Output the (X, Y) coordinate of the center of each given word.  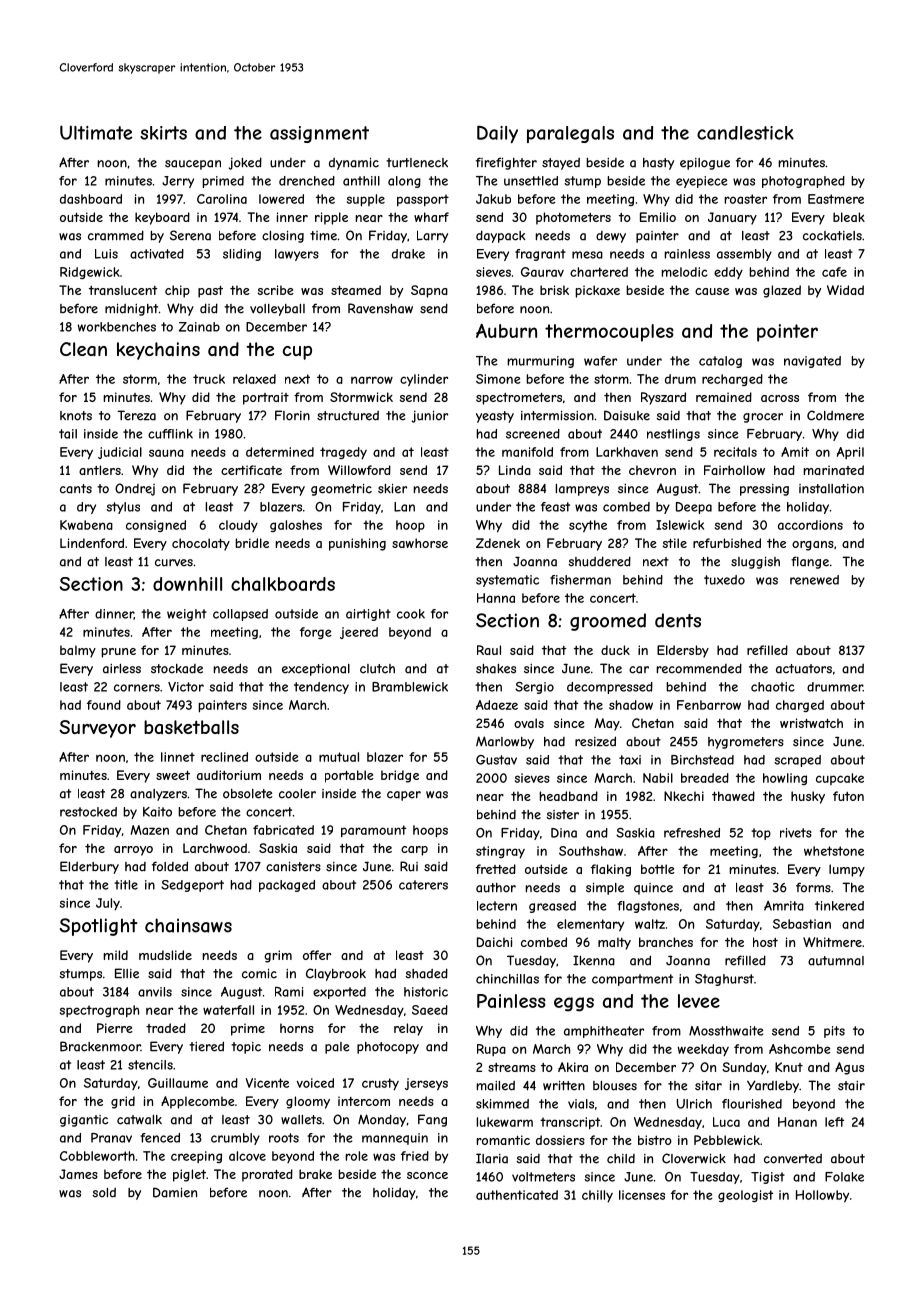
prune (118, 653)
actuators (804, 669)
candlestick (745, 133)
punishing (357, 544)
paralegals (570, 134)
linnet (178, 757)
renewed (814, 580)
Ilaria (492, 1158)
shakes (496, 669)
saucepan (193, 165)
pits (834, 1032)
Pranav (111, 1138)
